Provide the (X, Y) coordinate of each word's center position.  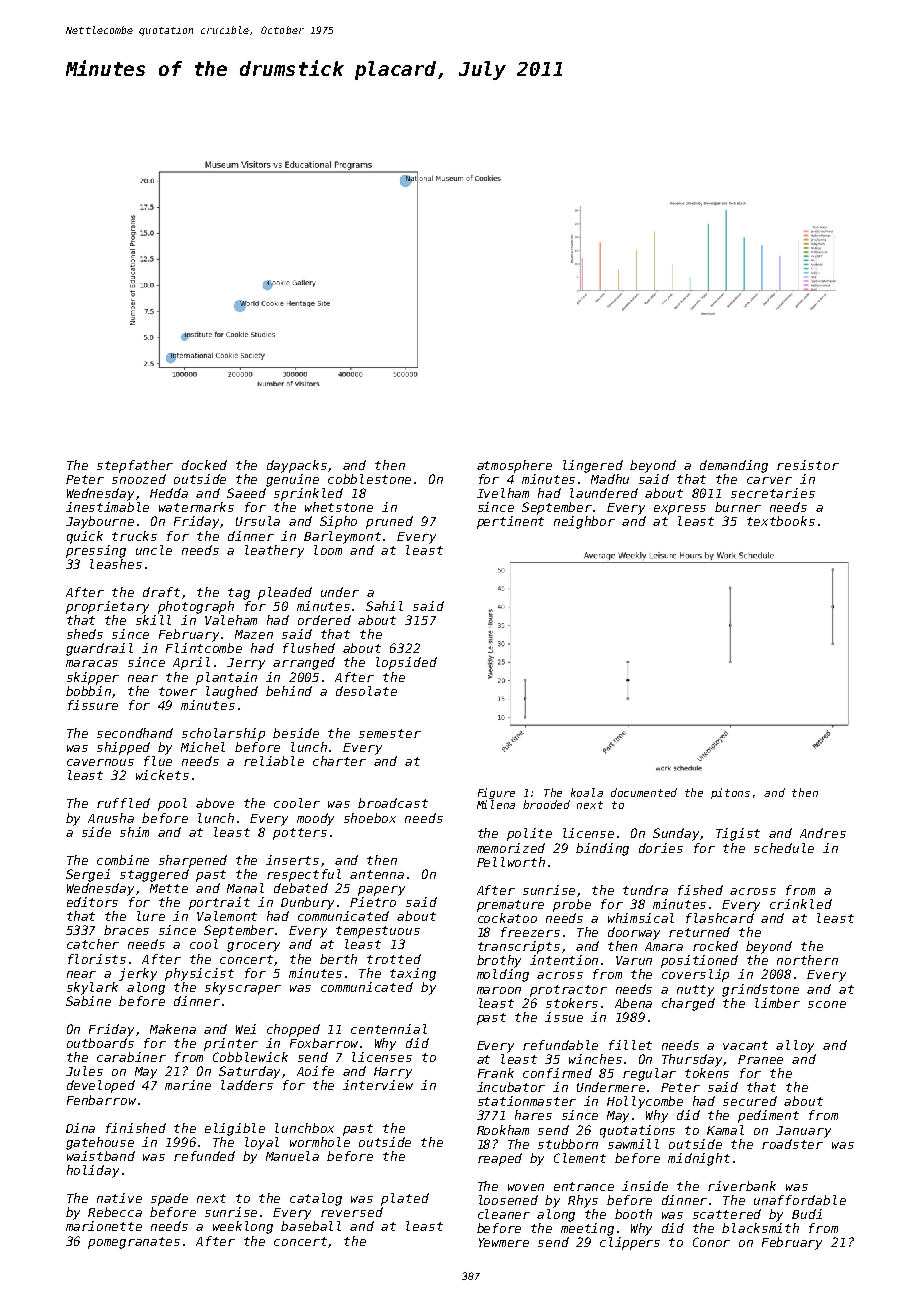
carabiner (131, 1057)
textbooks (781, 521)
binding (602, 849)
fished (700, 890)
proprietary (107, 607)
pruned (389, 522)
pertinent (510, 522)
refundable (560, 1045)
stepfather (135, 466)
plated (405, 1199)
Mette (169, 888)
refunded (204, 1156)
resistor (808, 465)
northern (807, 960)
